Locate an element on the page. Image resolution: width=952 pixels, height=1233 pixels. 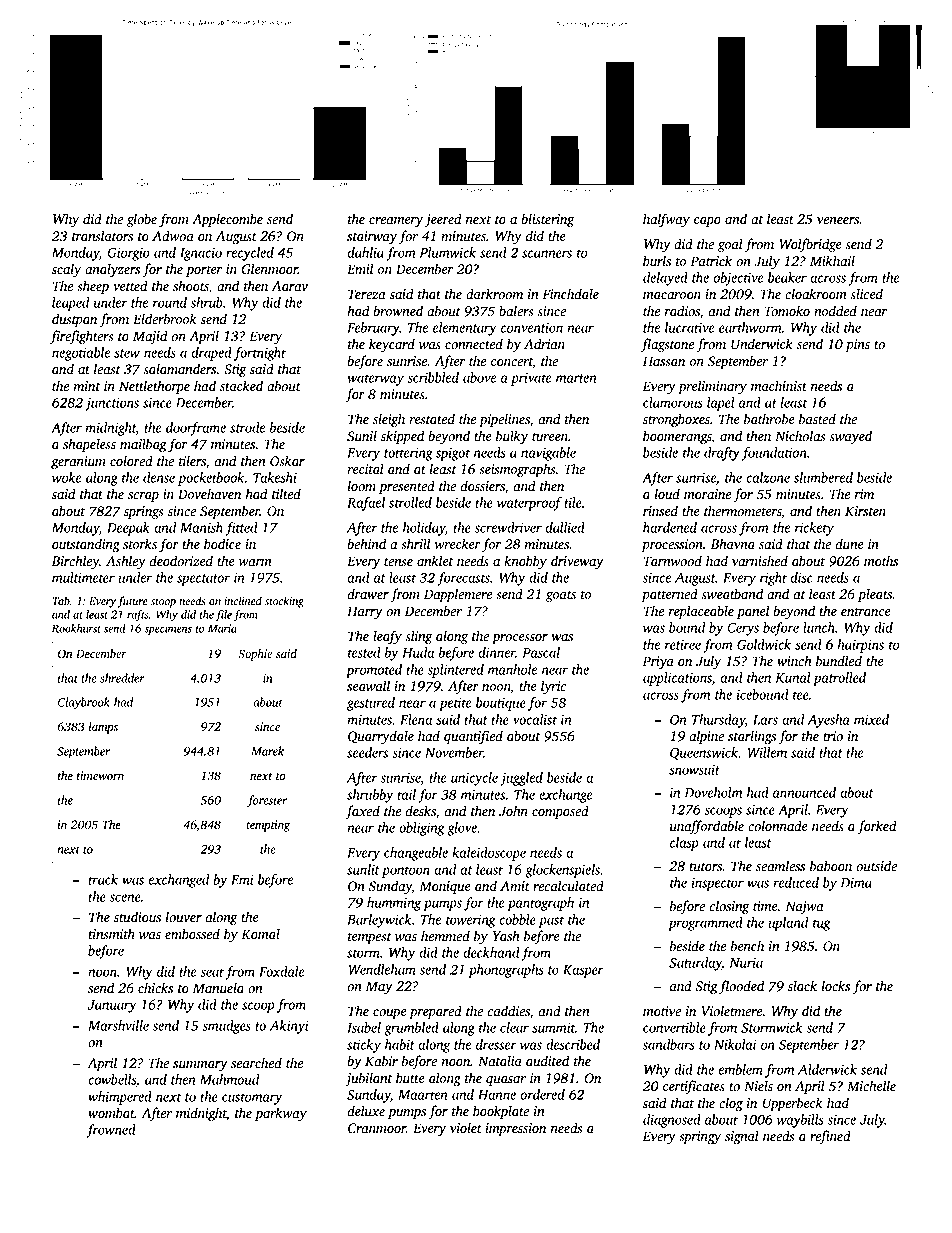
marten is located at coordinates (576, 378).
